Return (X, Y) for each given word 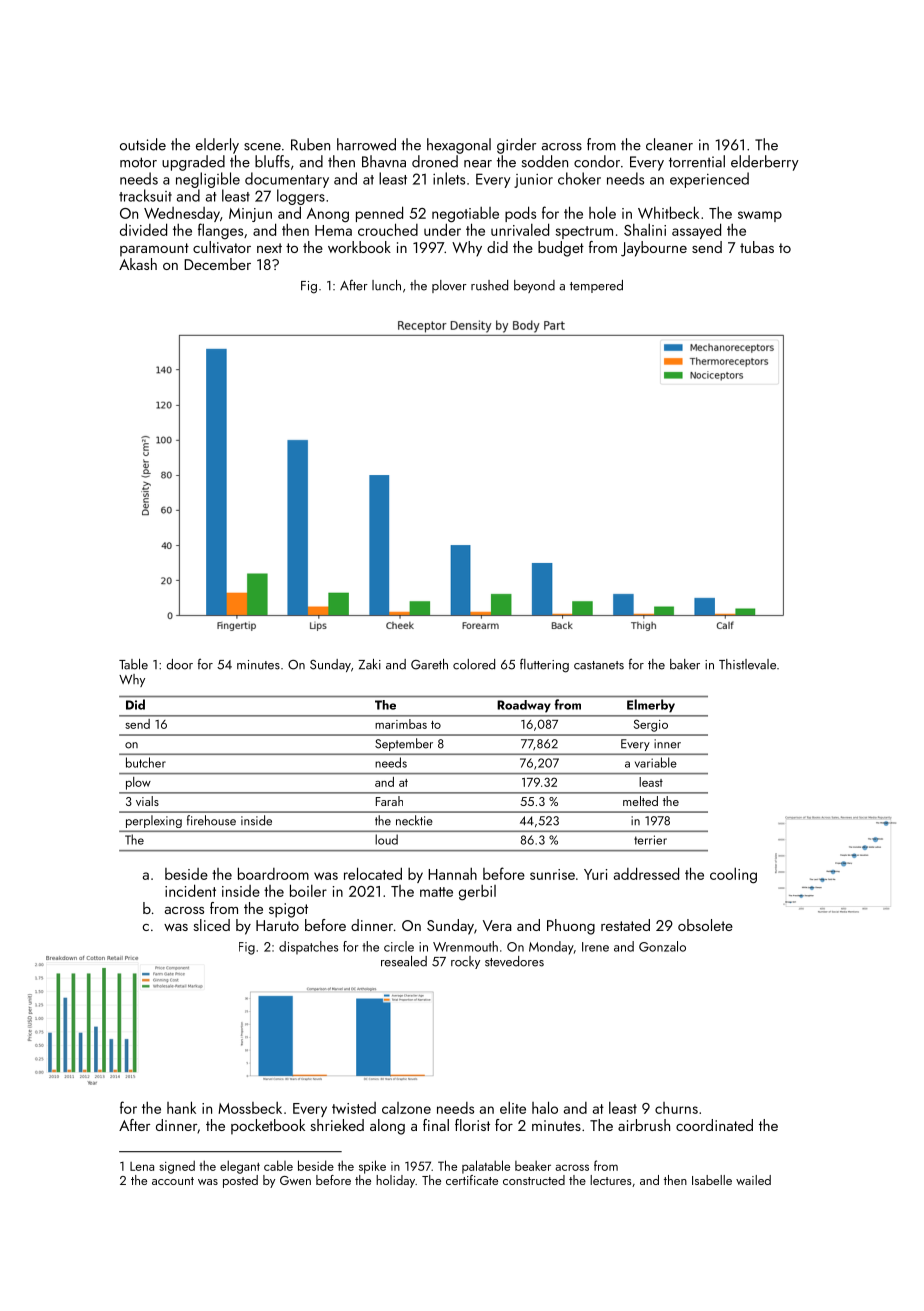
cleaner (669, 144)
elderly (217, 146)
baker (685, 664)
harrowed (366, 144)
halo (545, 1107)
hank (181, 1107)
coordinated (714, 1125)
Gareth (429, 664)
